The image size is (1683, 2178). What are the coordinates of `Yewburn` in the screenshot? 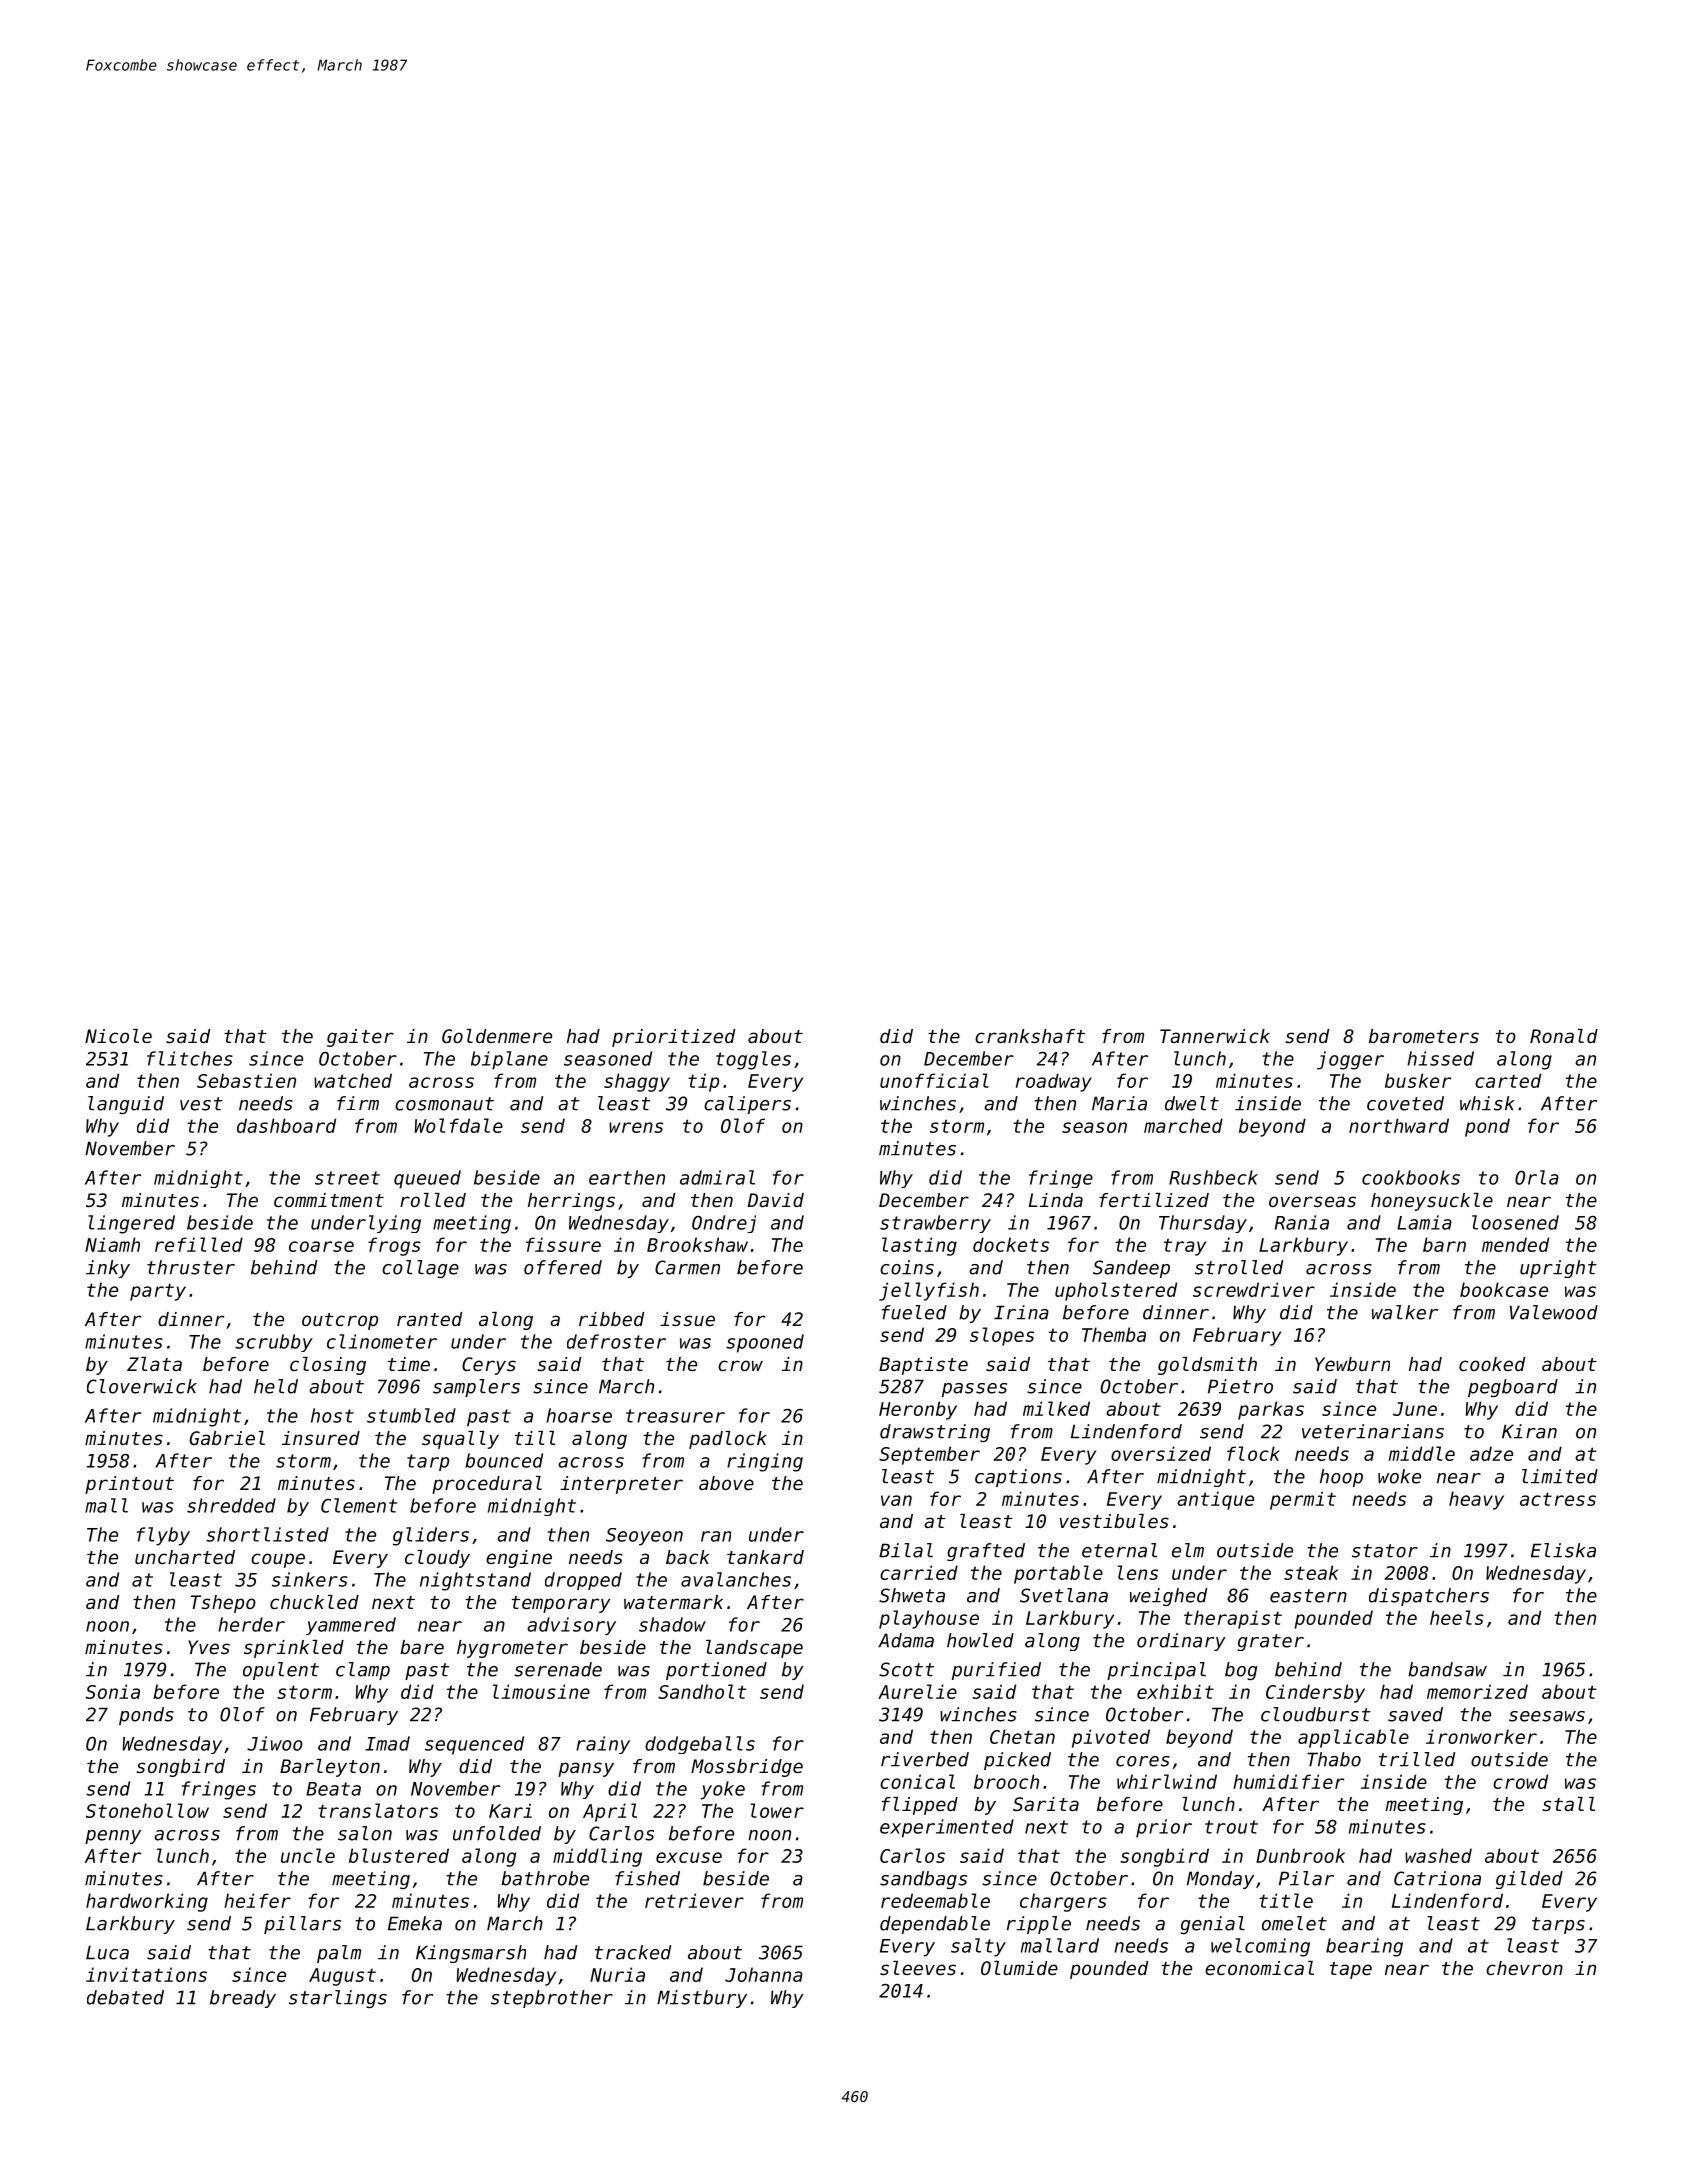 It's located at (1352, 1364).
